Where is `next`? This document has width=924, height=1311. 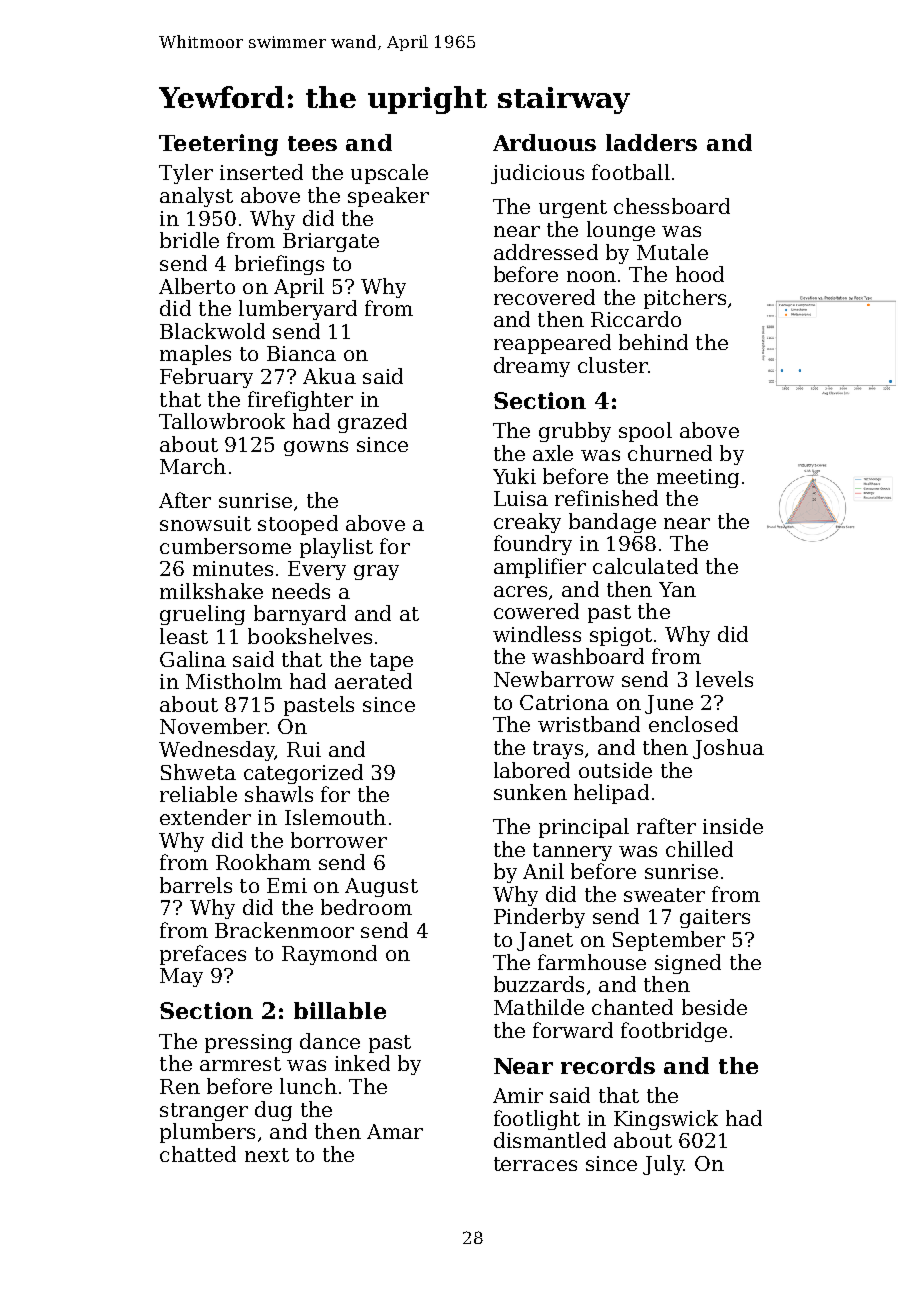 next is located at coordinates (267, 1155).
